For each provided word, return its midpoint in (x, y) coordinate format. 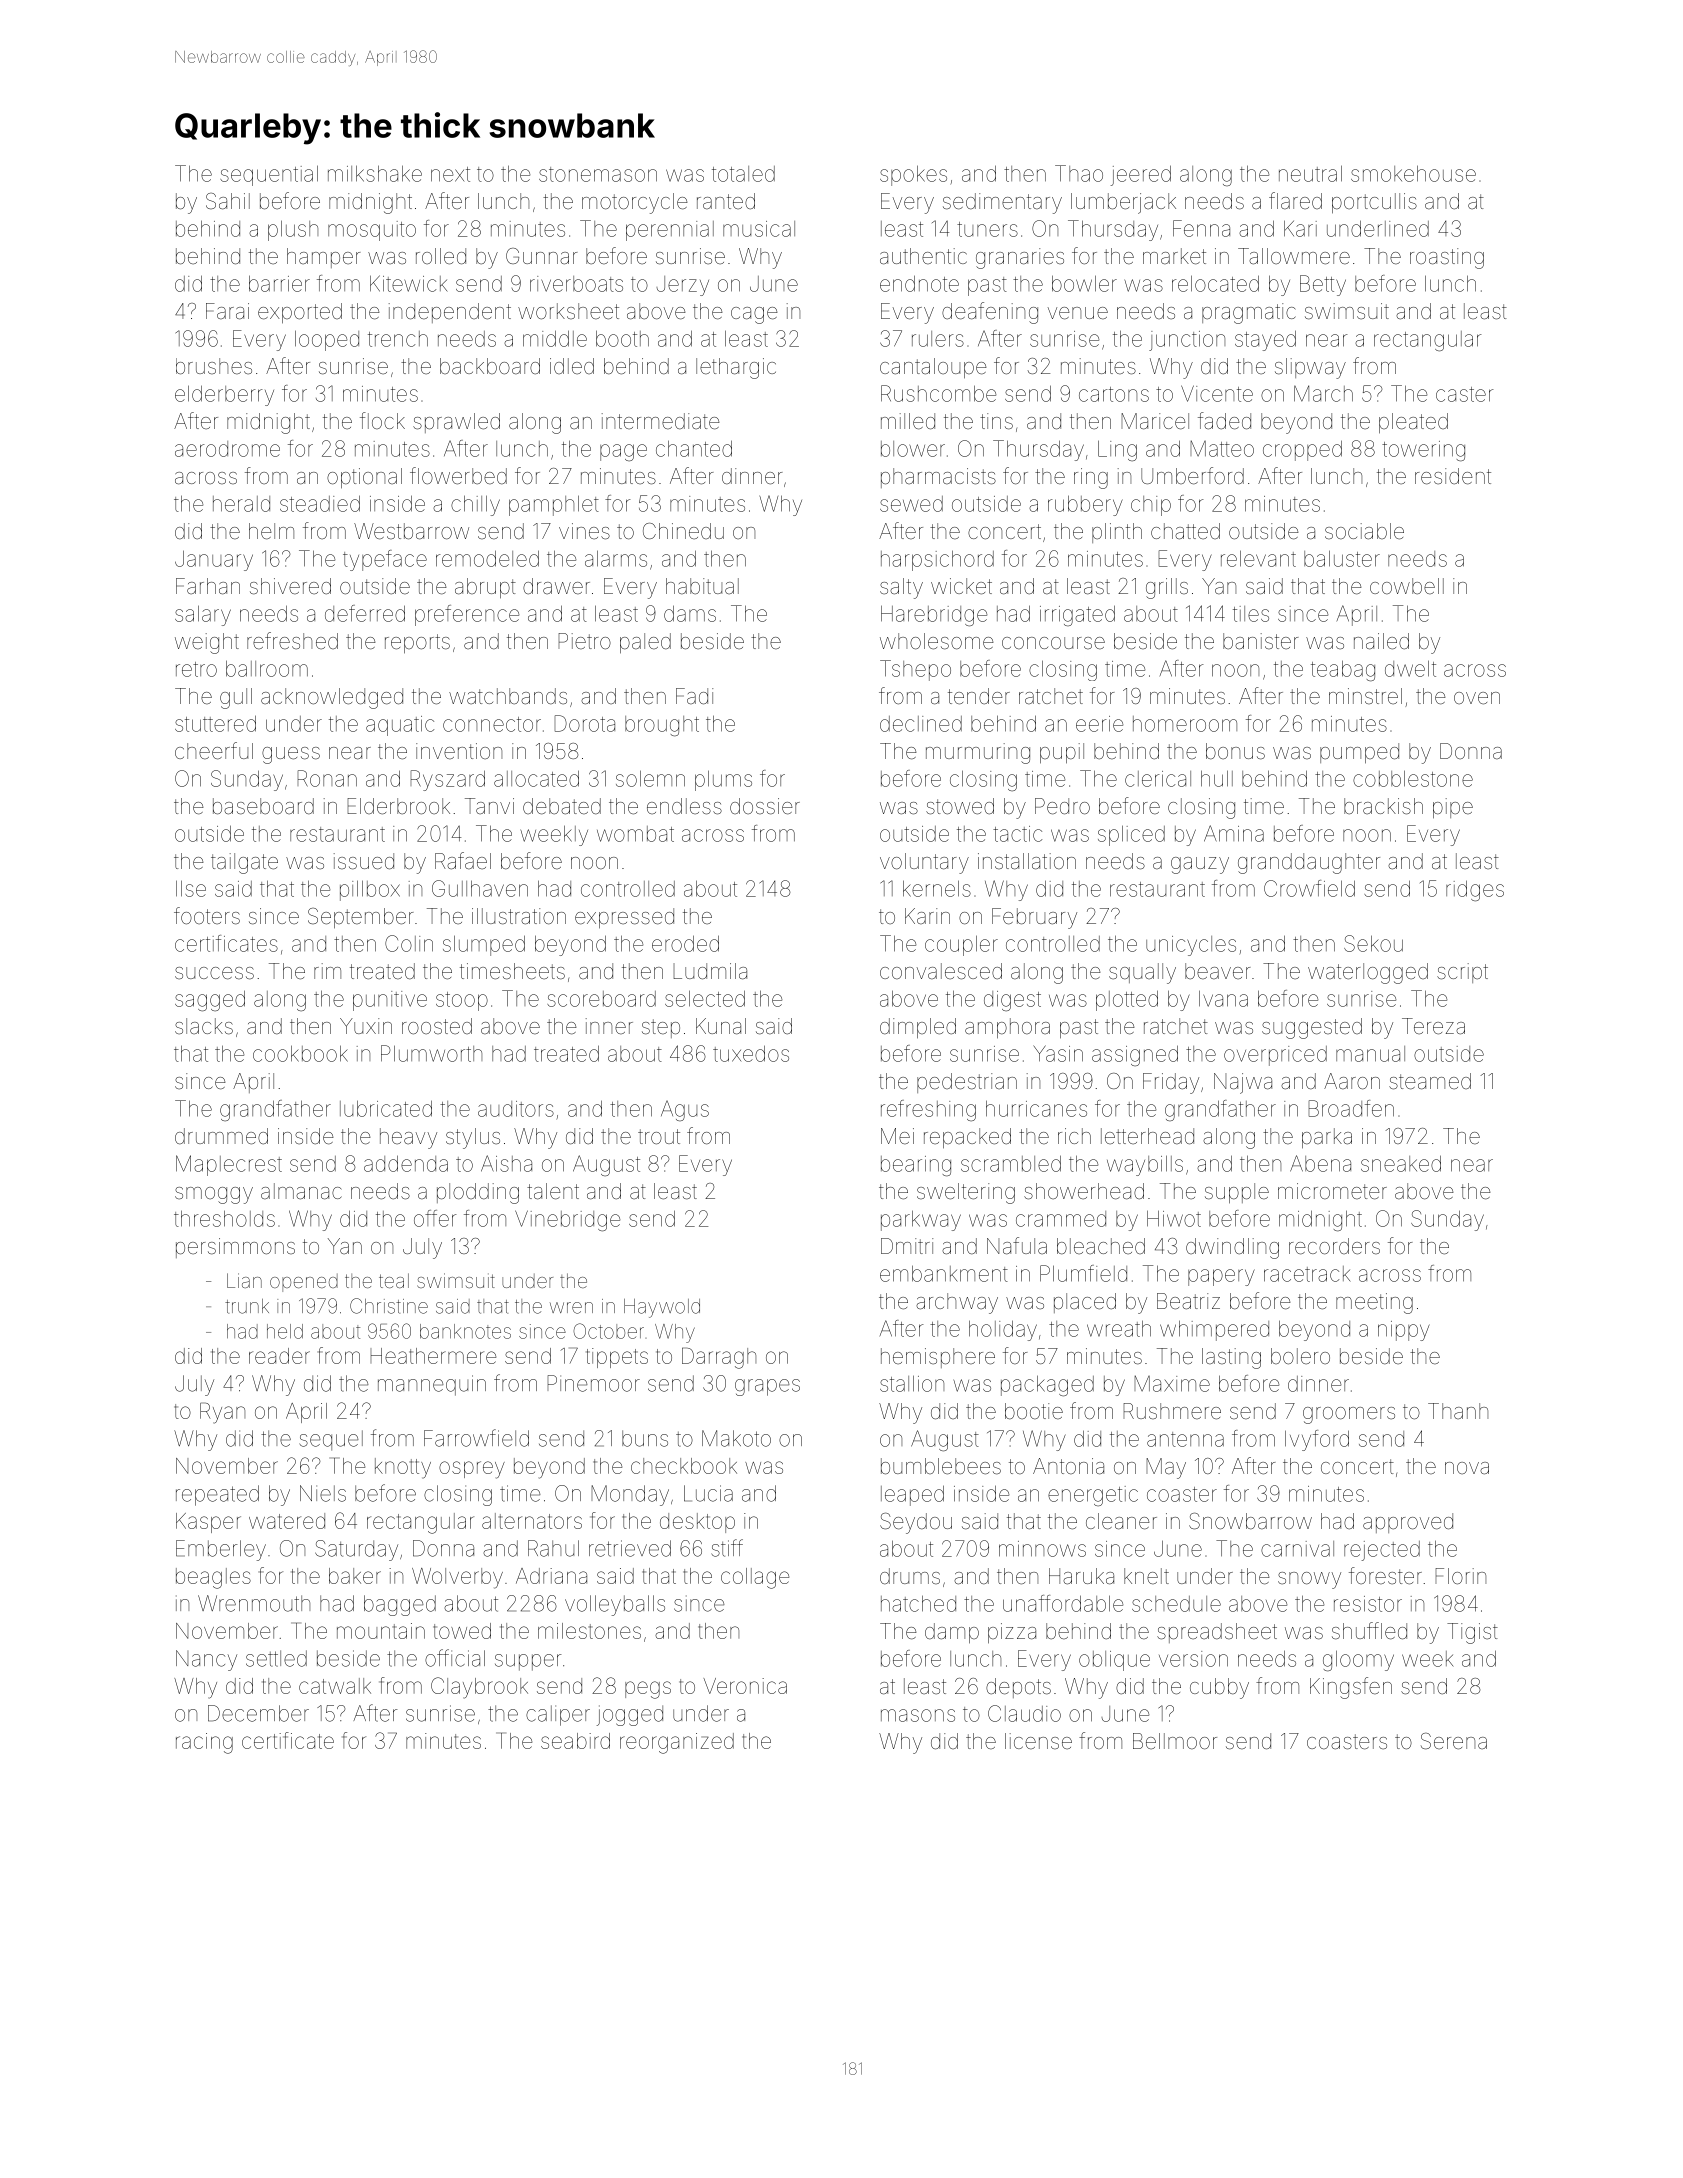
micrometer (1332, 1191)
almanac (301, 1191)
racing (204, 1743)
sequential (269, 175)
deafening (990, 313)
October (608, 1331)
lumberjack (1123, 203)
